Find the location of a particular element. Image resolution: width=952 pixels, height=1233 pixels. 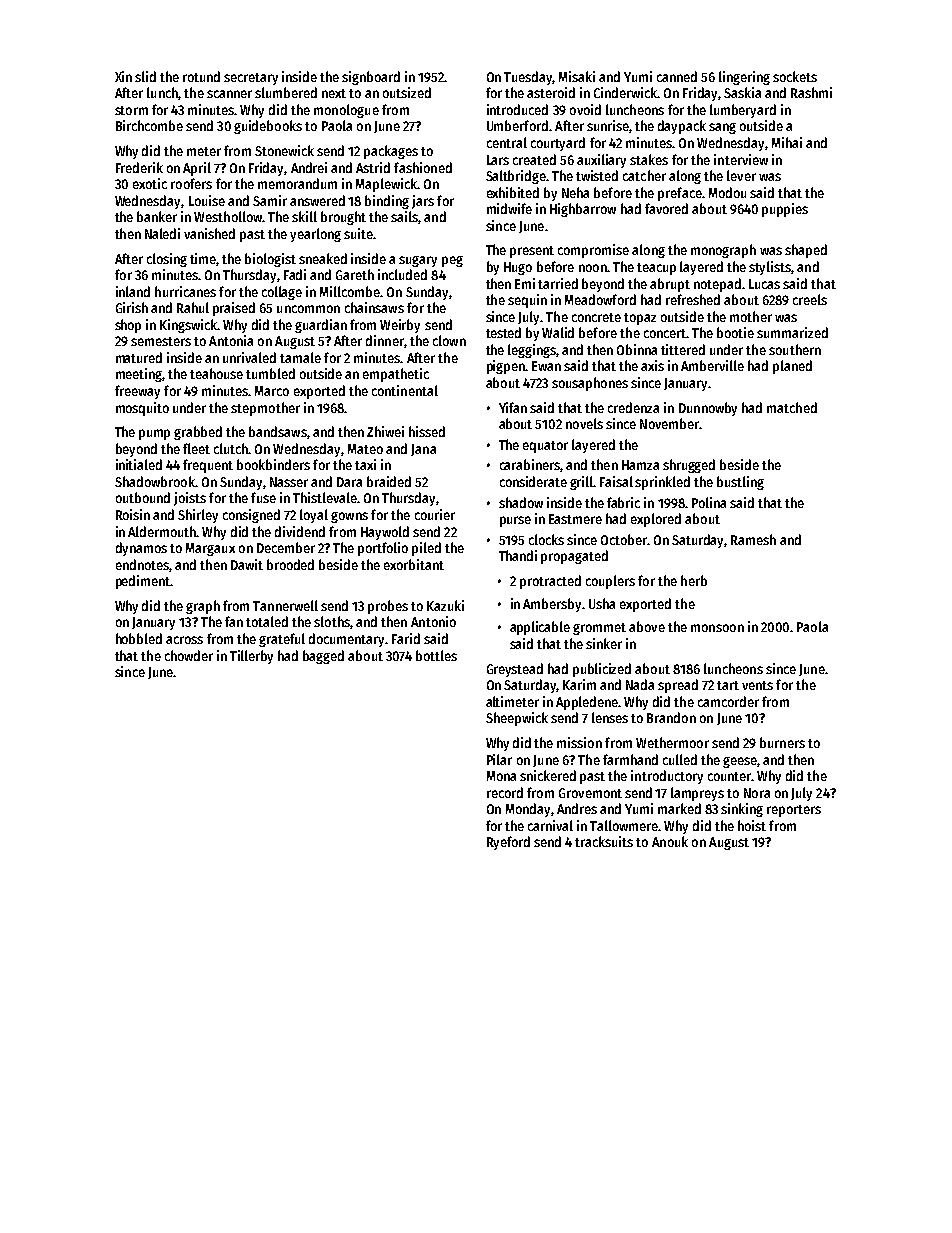

grill is located at coordinates (582, 483).
